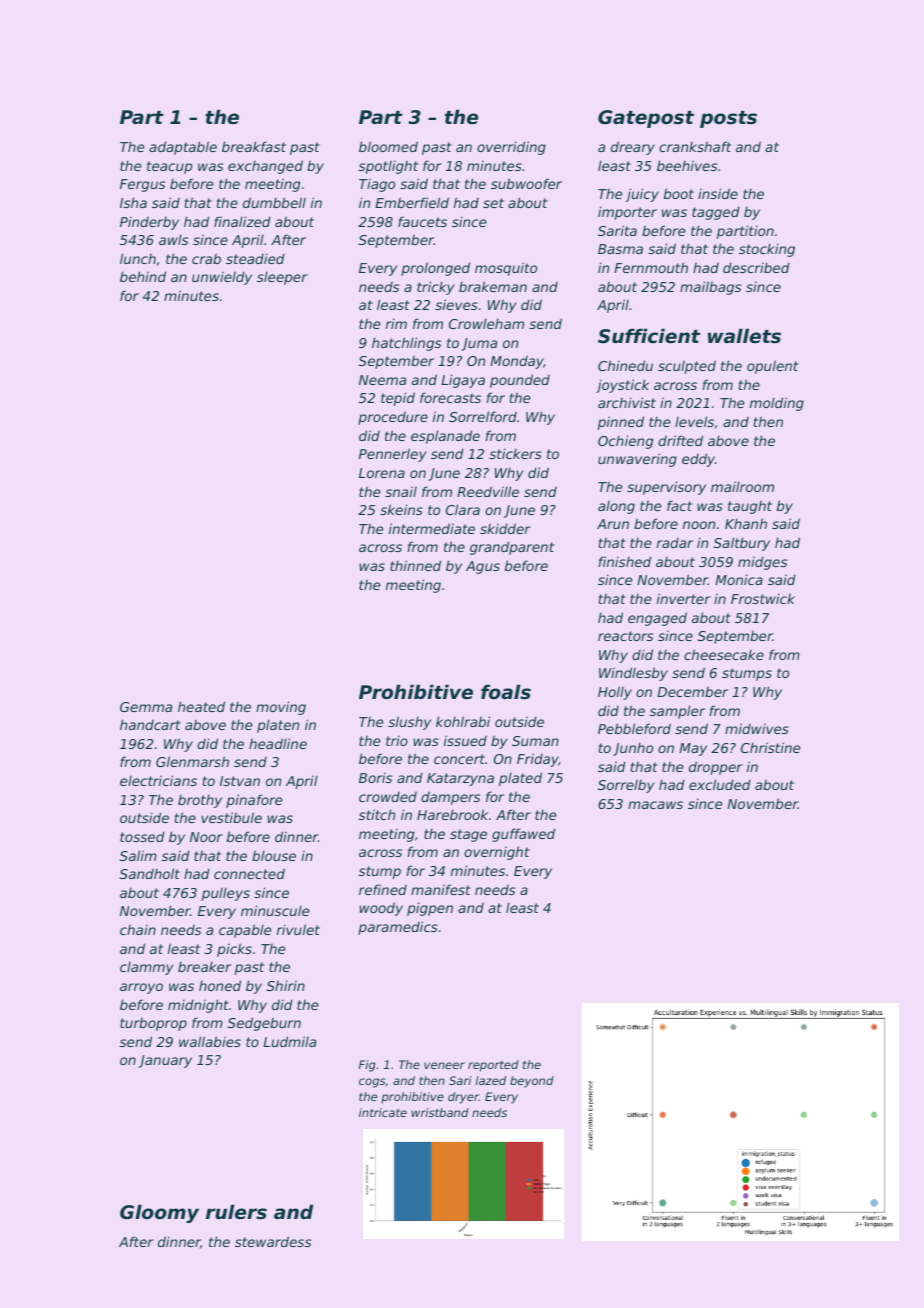 The width and height of the screenshot is (924, 1308). I want to click on mailbags, so click(710, 288).
